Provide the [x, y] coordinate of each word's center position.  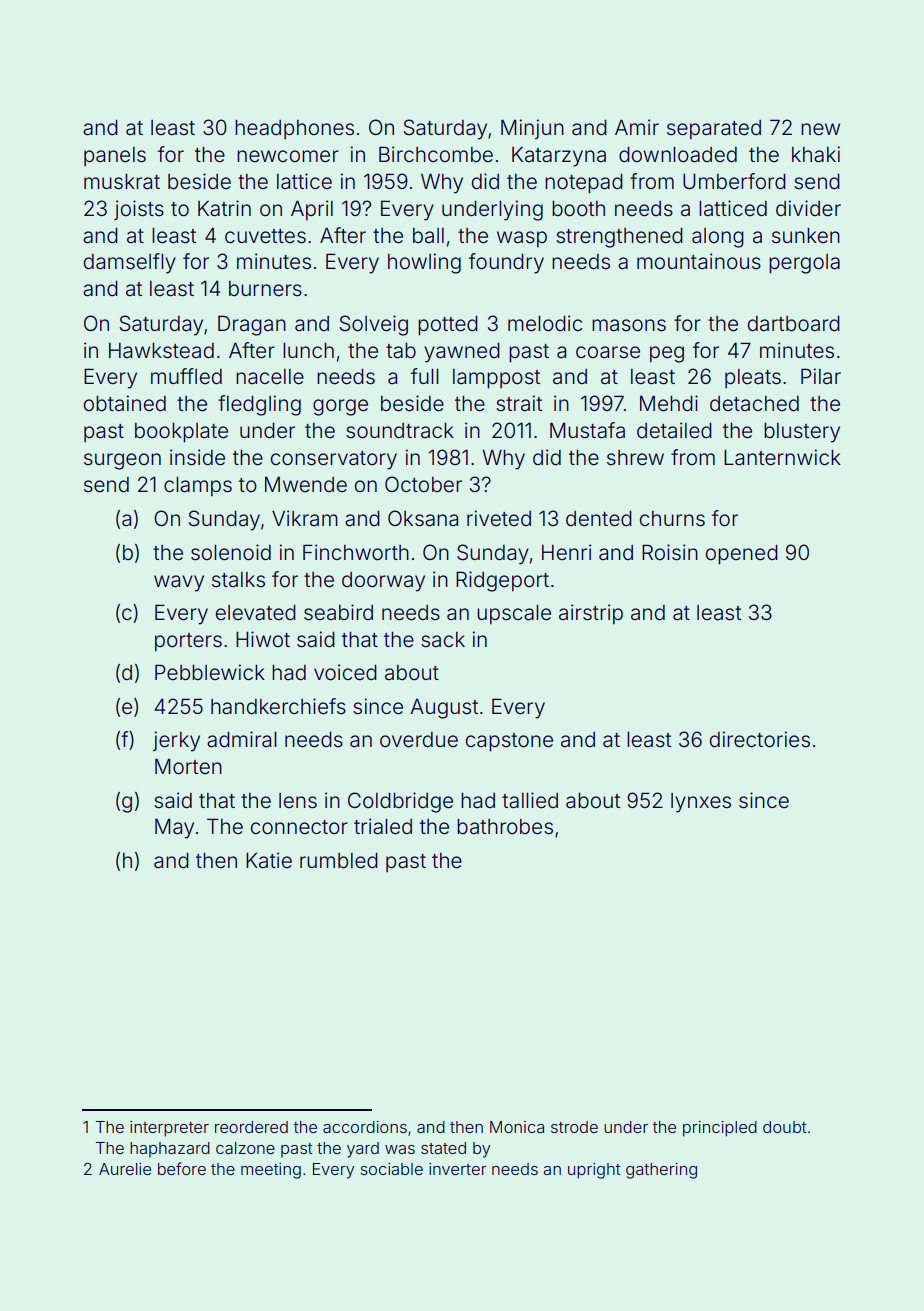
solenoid [231, 552]
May [174, 828]
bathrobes [505, 827]
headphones [294, 129]
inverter [458, 1169]
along [718, 238]
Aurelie [125, 1169]
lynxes [701, 803]
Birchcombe [436, 154]
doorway [383, 582]
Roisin [670, 552]
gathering [661, 1171]
